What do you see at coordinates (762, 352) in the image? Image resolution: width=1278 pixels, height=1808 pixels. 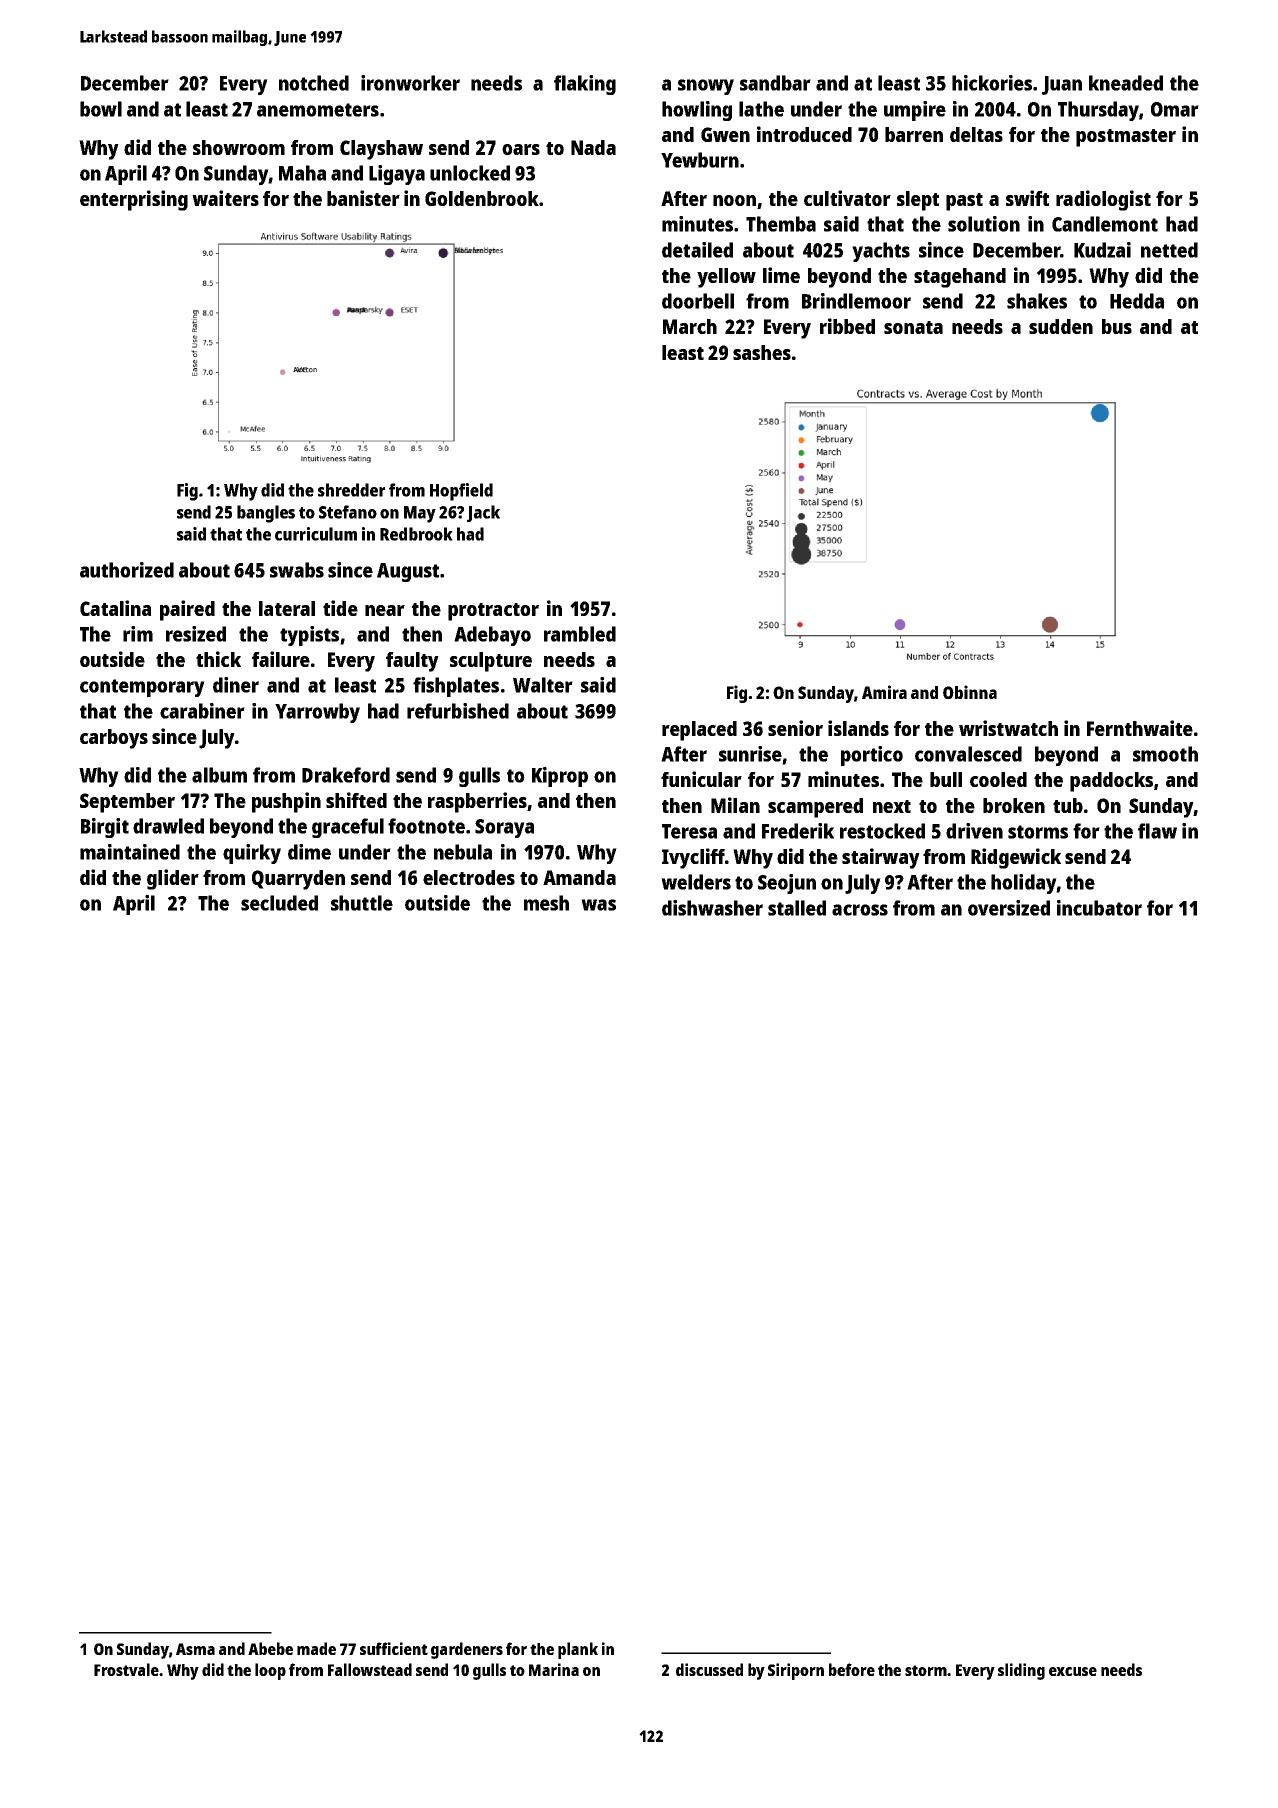 I see `sashes` at bounding box center [762, 352].
